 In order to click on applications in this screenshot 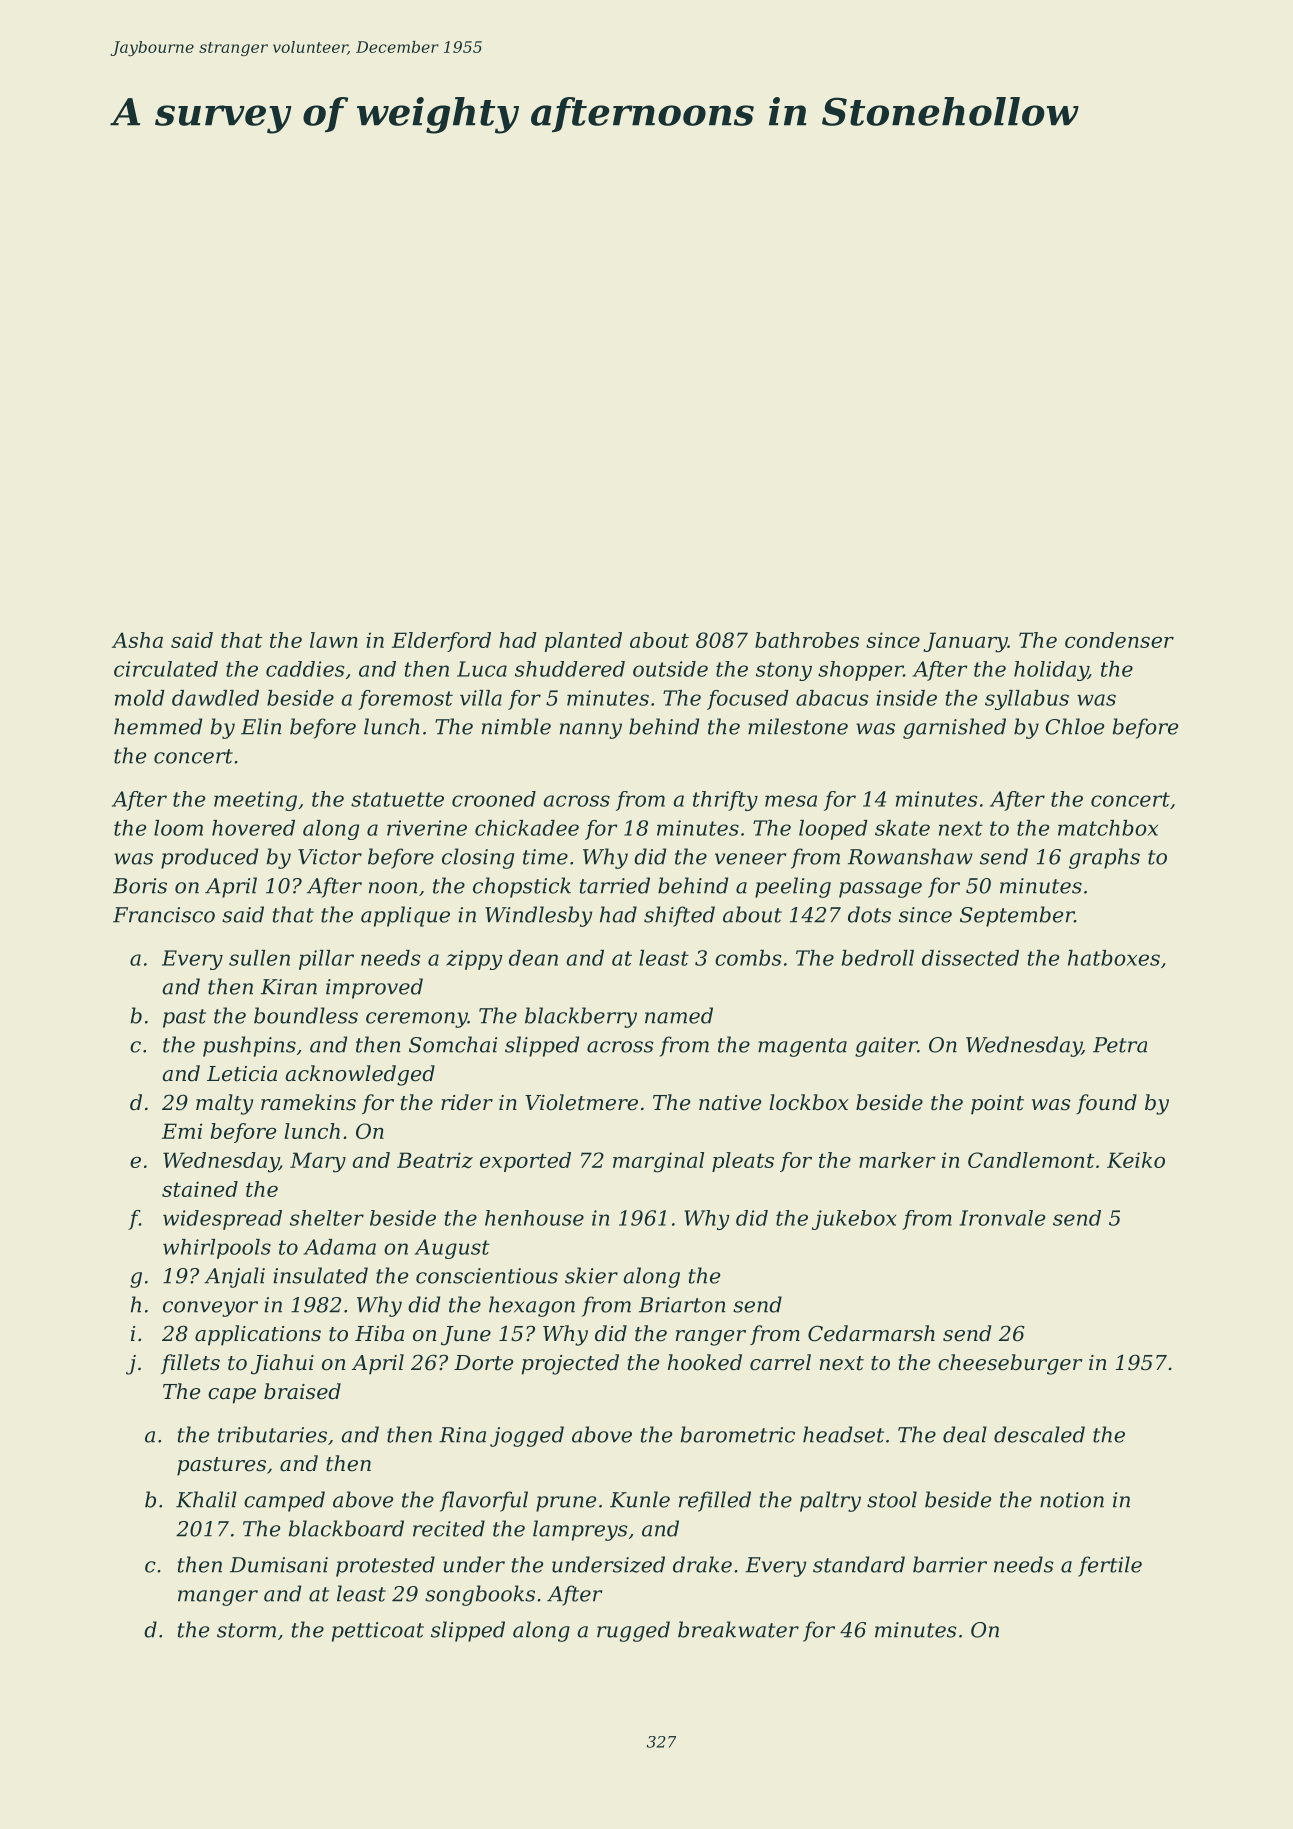, I will do `click(258, 1335)`.
